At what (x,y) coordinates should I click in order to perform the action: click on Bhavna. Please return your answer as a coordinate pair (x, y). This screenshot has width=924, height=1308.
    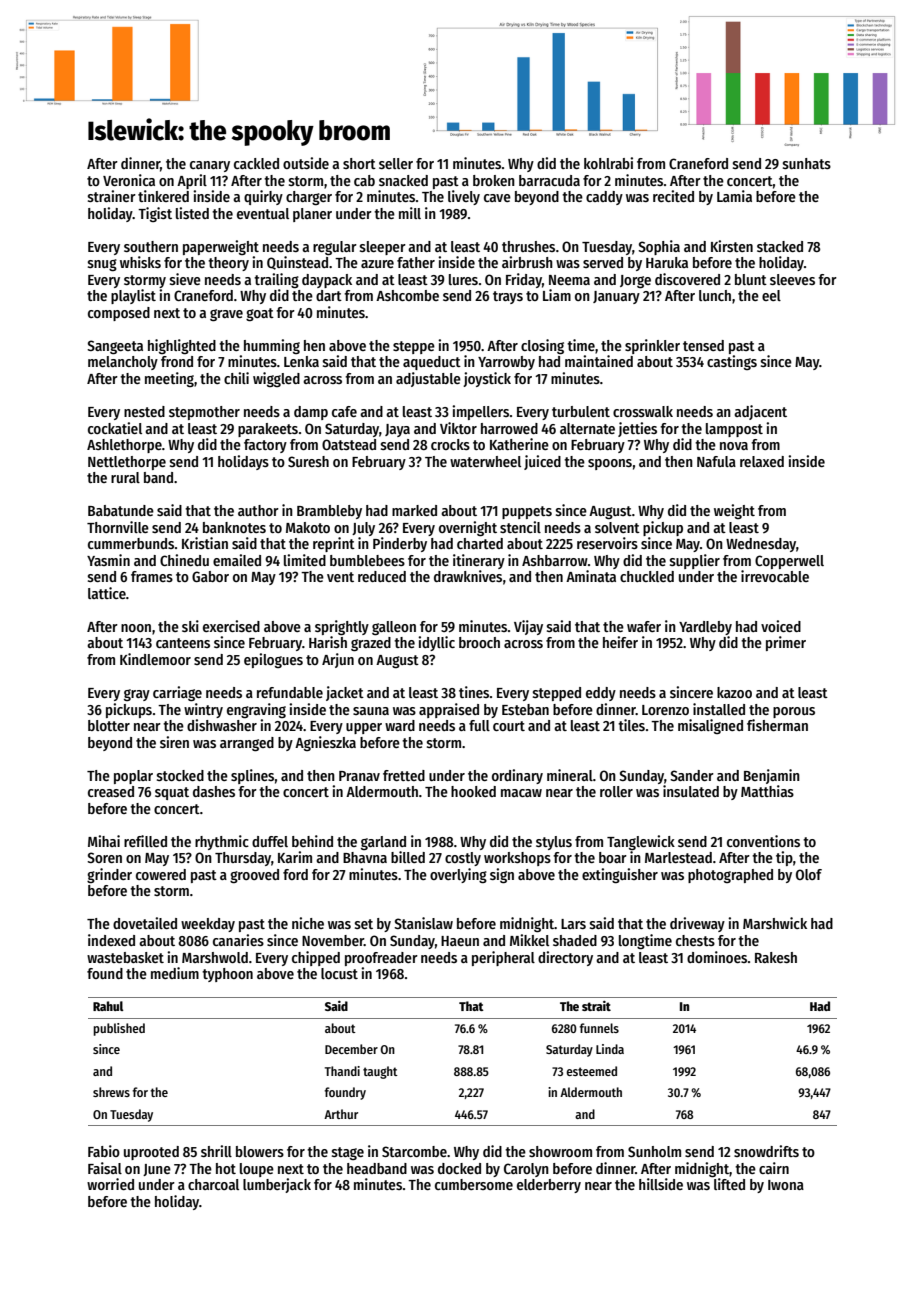
    Looking at the image, I should click on (365, 857).
